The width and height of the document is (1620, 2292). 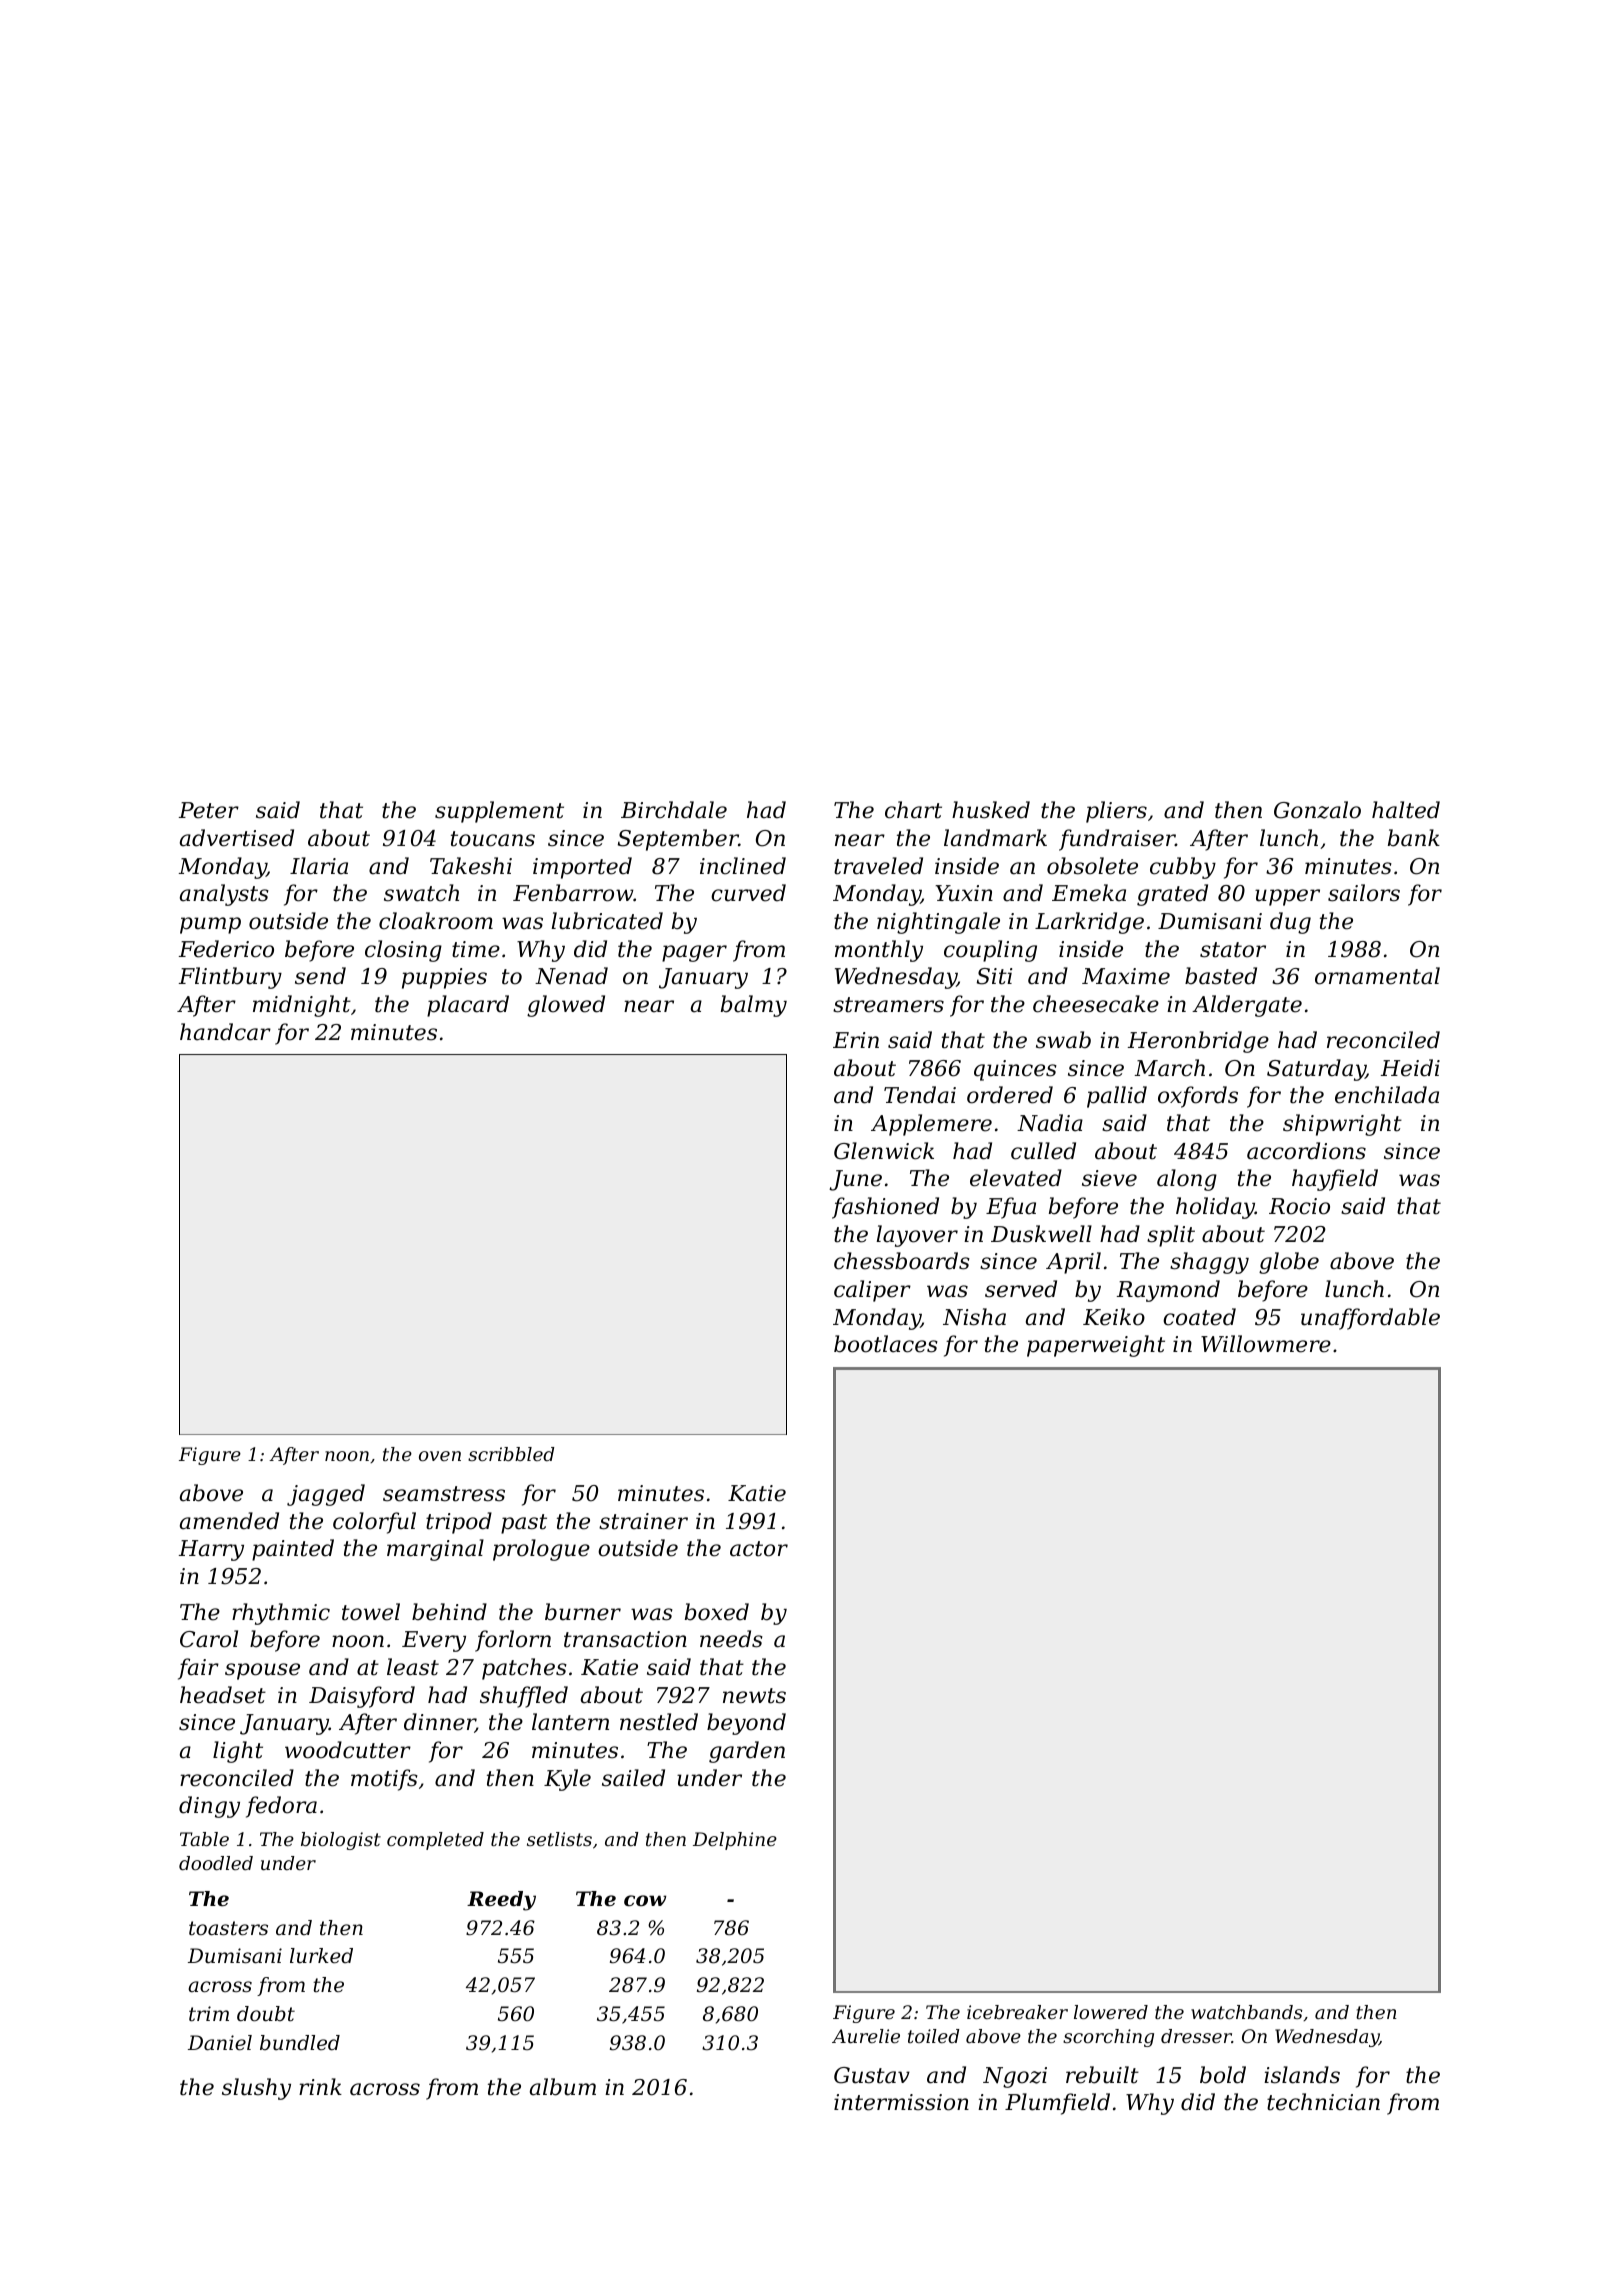 What do you see at coordinates (230, 978) in the document?
I see `Flintbury` at bounding box center [230, 978].
